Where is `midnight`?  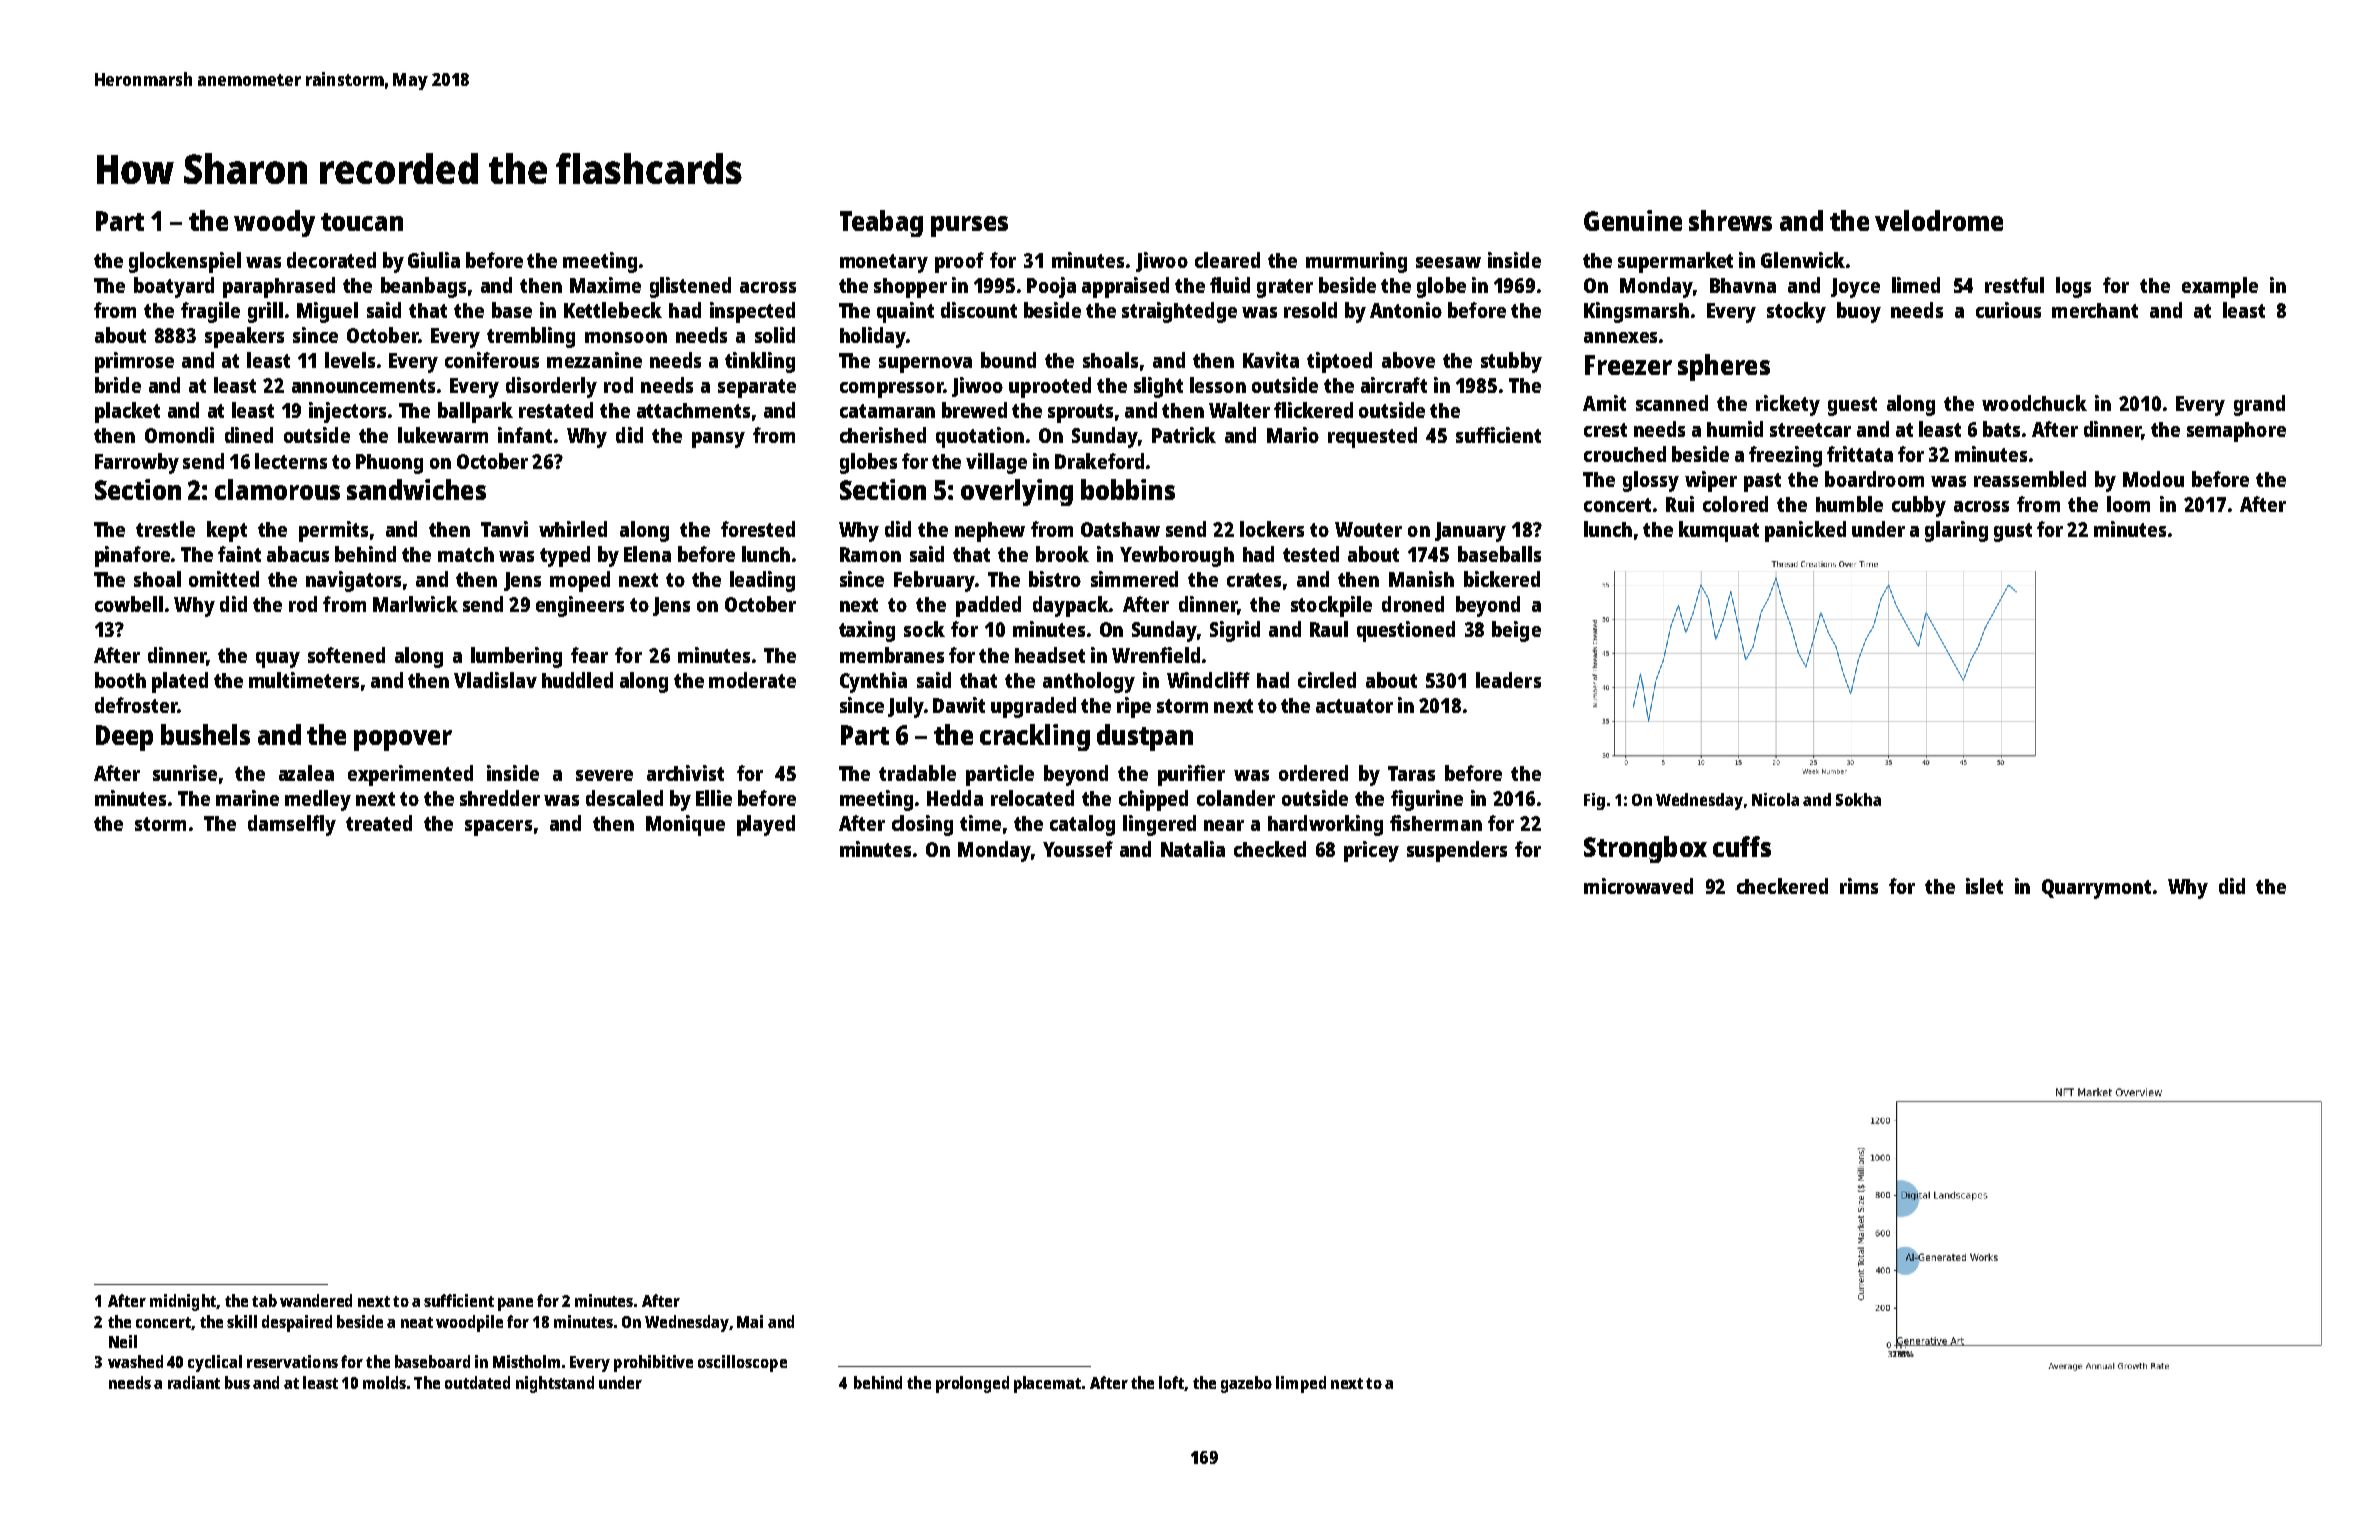 midnight is located at coordinates (183, 1302).
